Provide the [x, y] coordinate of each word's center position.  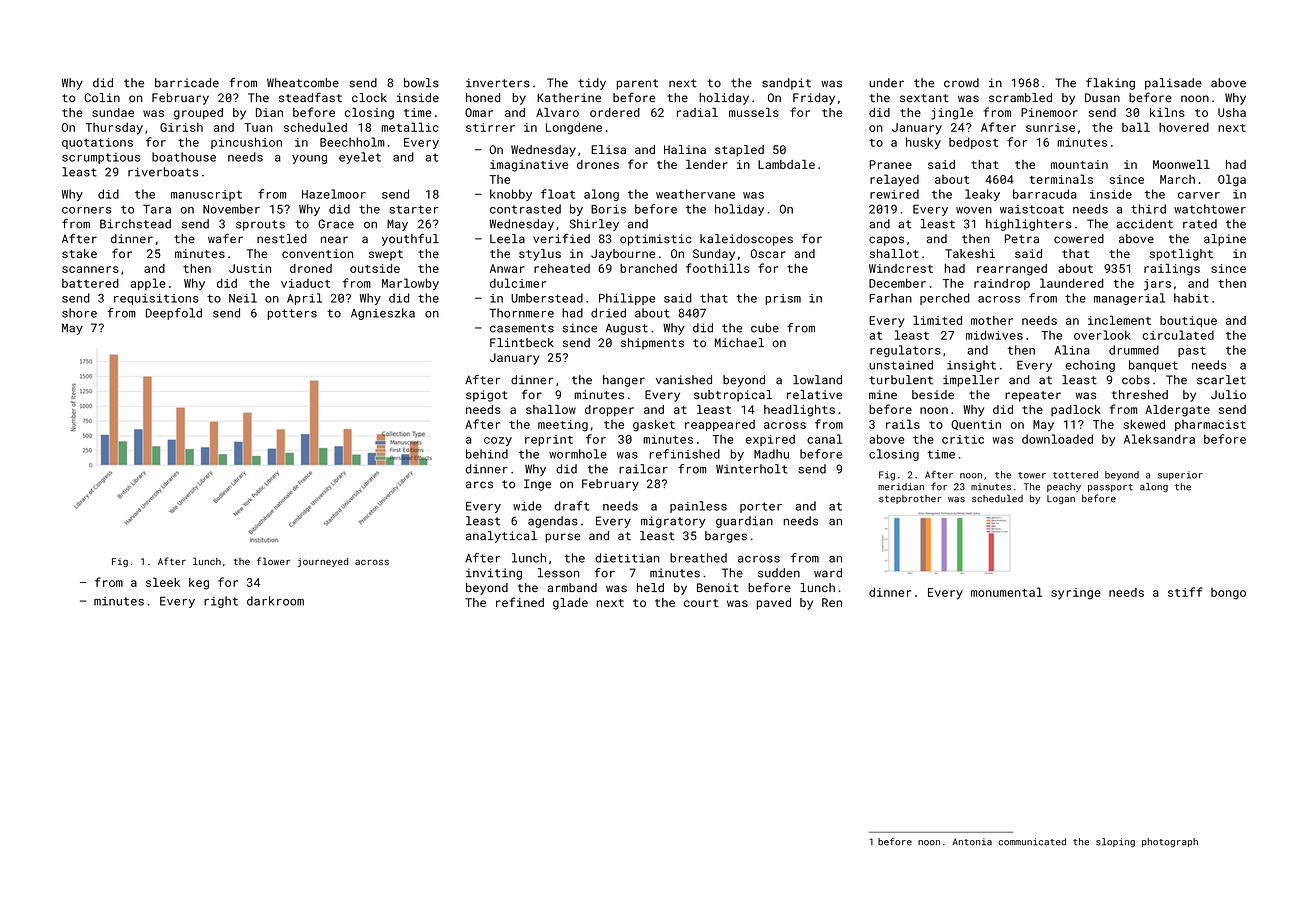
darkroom [275, 601]
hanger [624, 381]
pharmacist [1210, 425]
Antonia [972, 842]
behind [487, 454]
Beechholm [352, 142]
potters [292, 314]
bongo [1228, 594]
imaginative [529, 166]
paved [774, 604]
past [1192, 351]
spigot [487, 396]
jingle [952, 113]
